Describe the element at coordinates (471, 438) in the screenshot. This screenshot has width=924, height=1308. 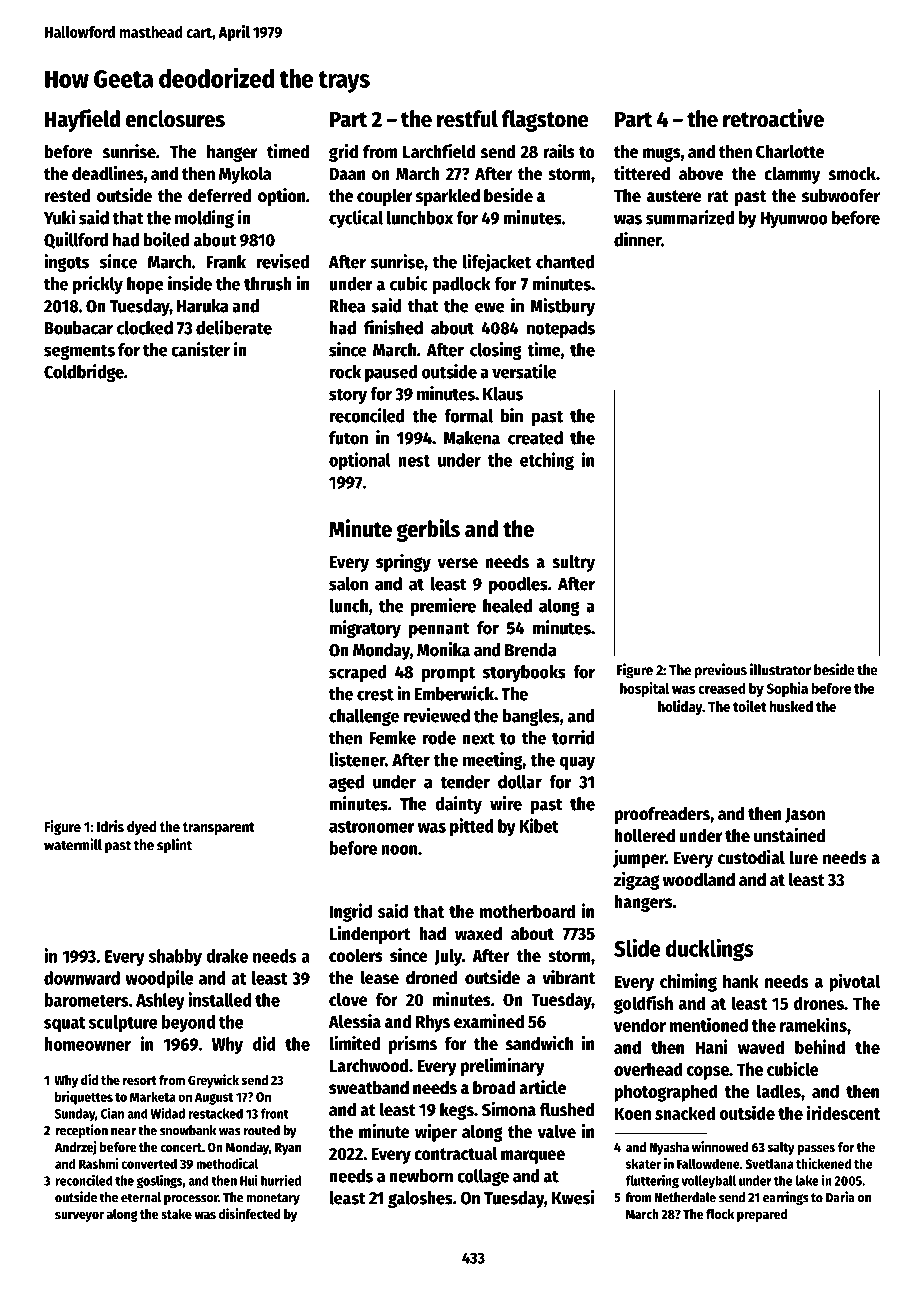
I see `Makena` at that location.
